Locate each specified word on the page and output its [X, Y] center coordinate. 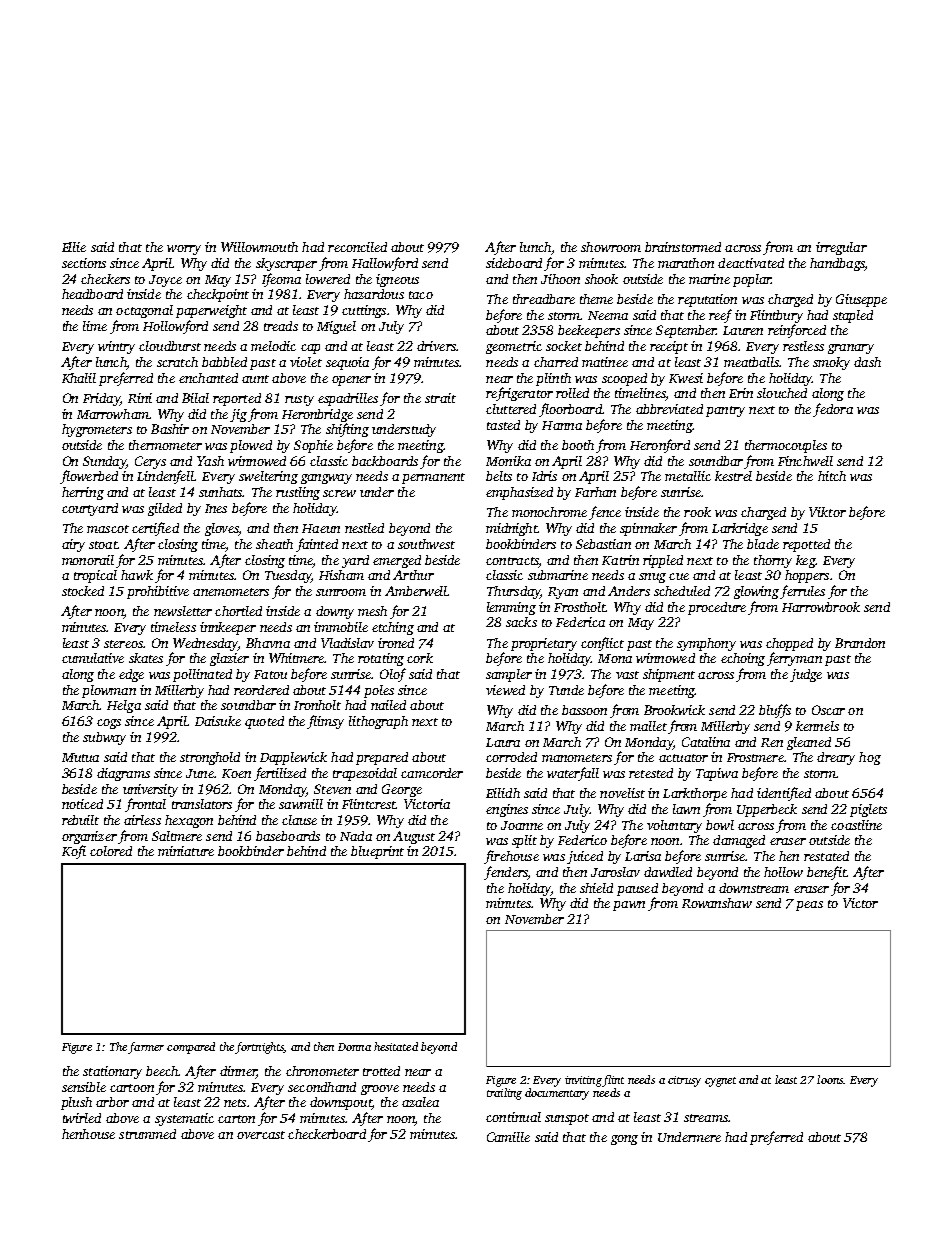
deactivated [751, 263]
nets [235, 1103]
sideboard [514, 263]
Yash [210, 461]
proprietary [544, 644]
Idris [544, 476]
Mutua [80, 757]
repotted [806, 545]
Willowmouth [259, 247]
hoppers [807, 576]
